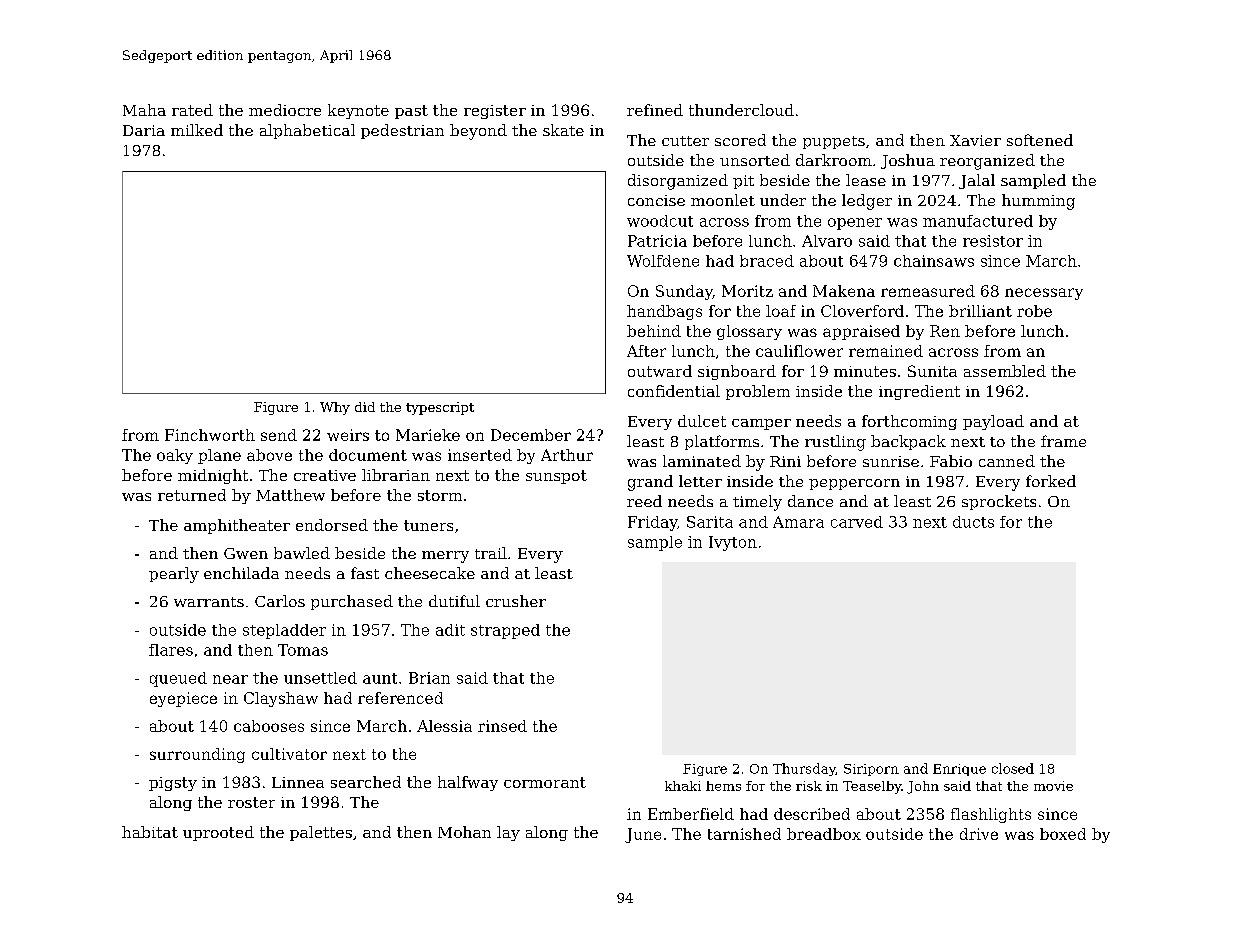 Image resolution: width=1233 pixels, height=952 pixels. Describe the element at coordinates (959, 770) in the page. I see `Enrique` at that location.
